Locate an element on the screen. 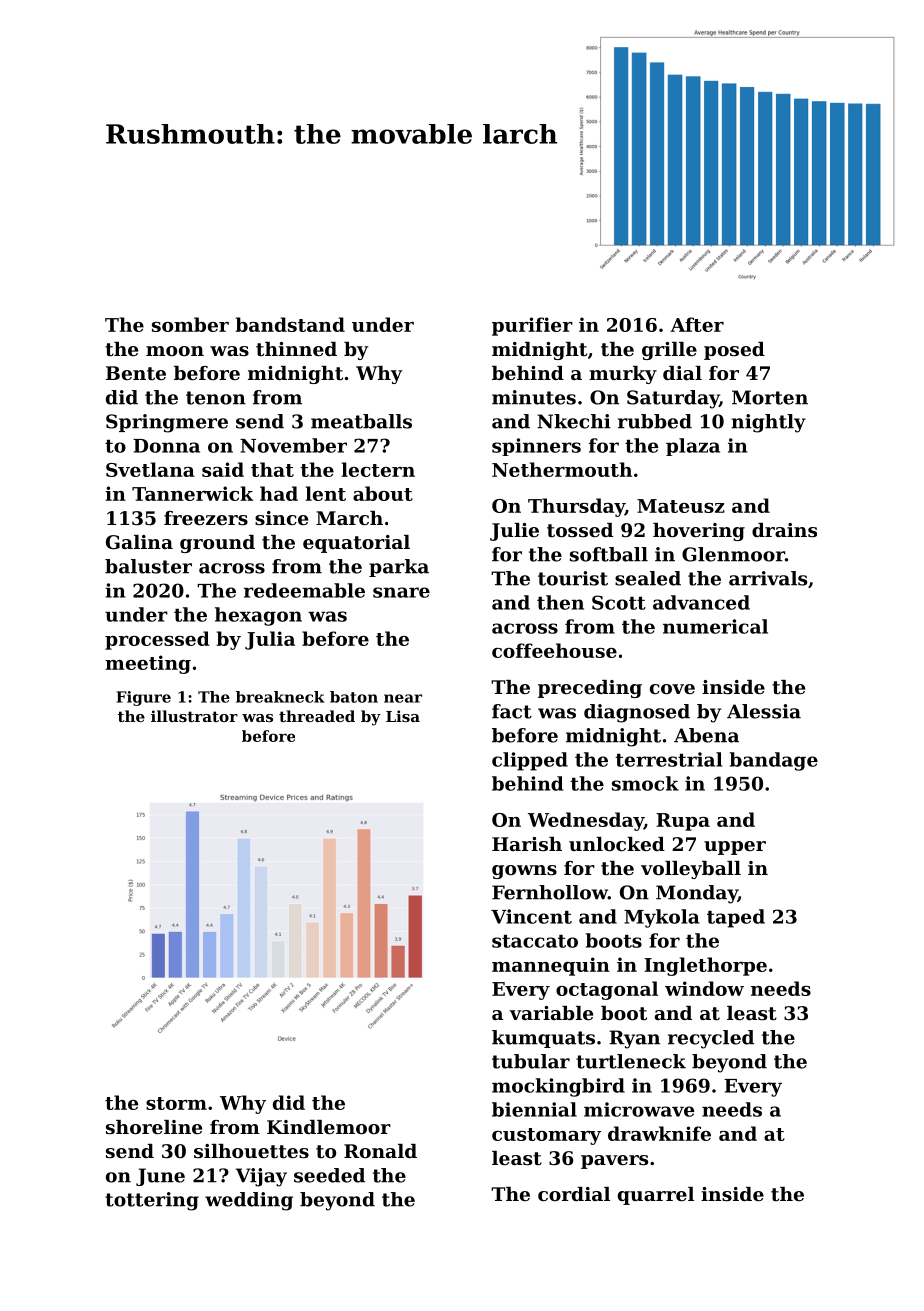  taped is located at coordinates (736, 918).
